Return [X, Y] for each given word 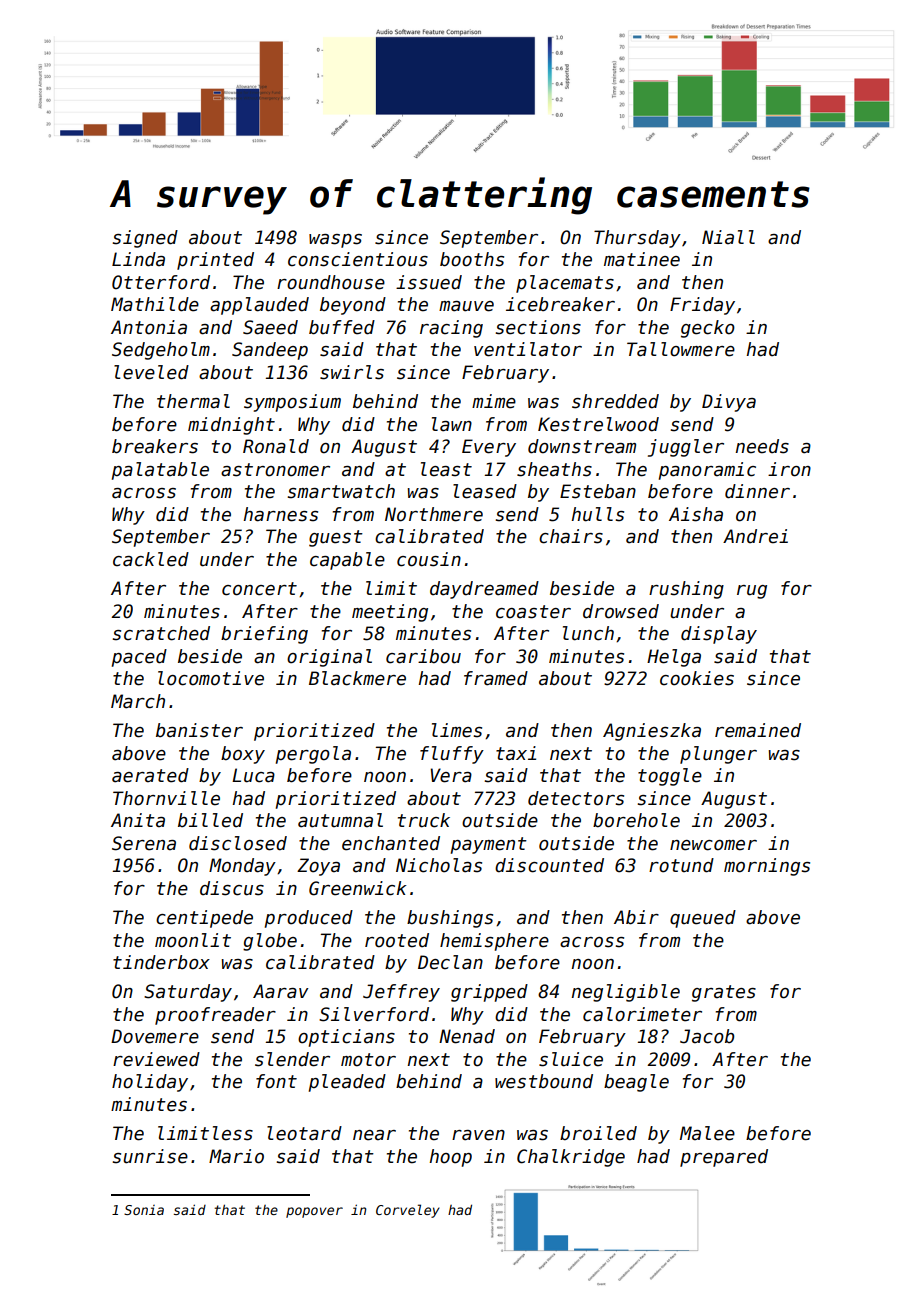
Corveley [408, 1211]
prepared [724, 1158]
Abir [636, 917]
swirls [352, 372]
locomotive [211, 678]
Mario [236, 1156]
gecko [708, 329]
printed [215, 261]
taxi [516, 753]
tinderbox [161, 962]
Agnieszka [652, 732]
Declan [450, 962]
